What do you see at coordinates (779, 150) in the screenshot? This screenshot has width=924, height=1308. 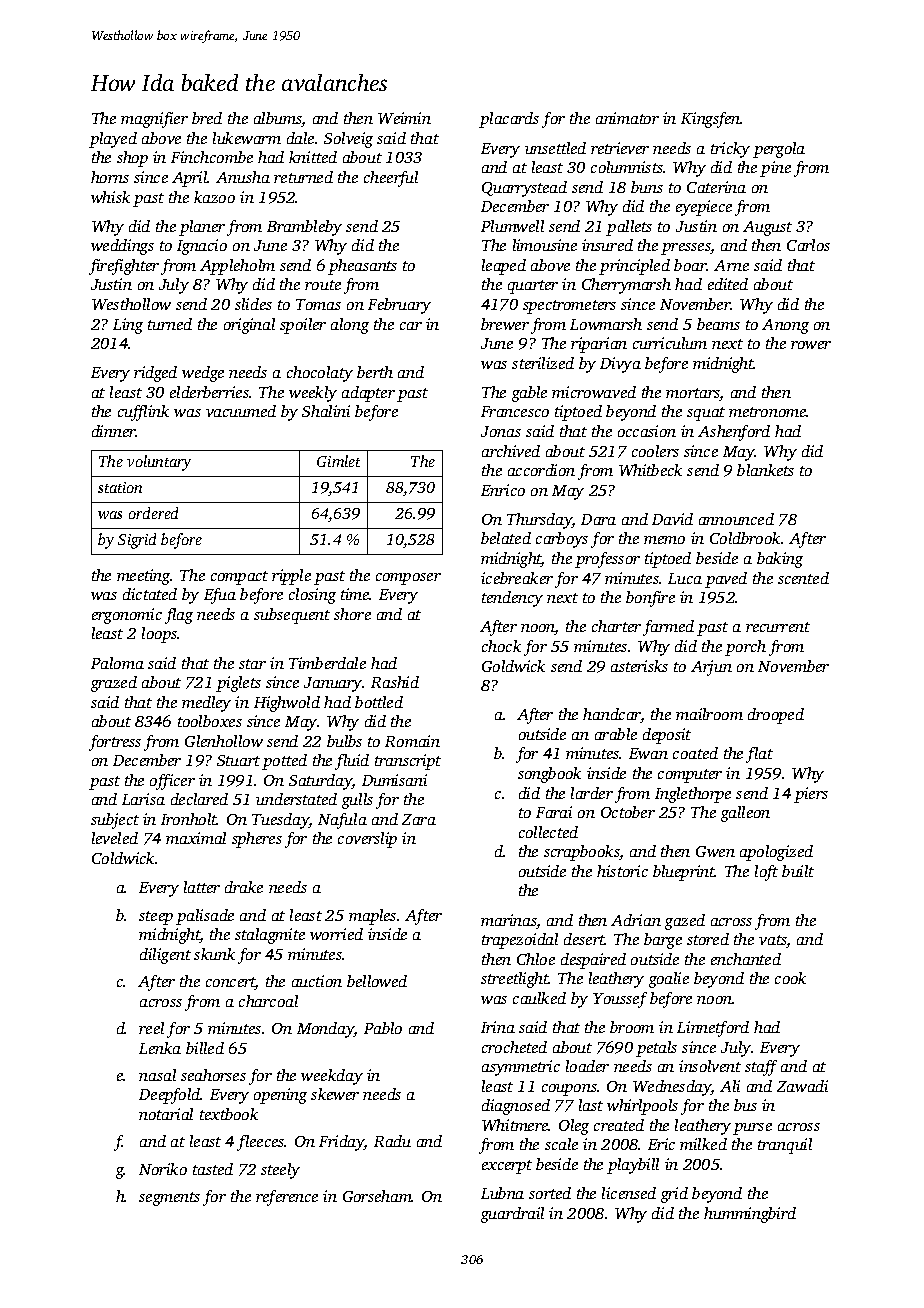 I see `pergola` at bounding box center [779, 150].
